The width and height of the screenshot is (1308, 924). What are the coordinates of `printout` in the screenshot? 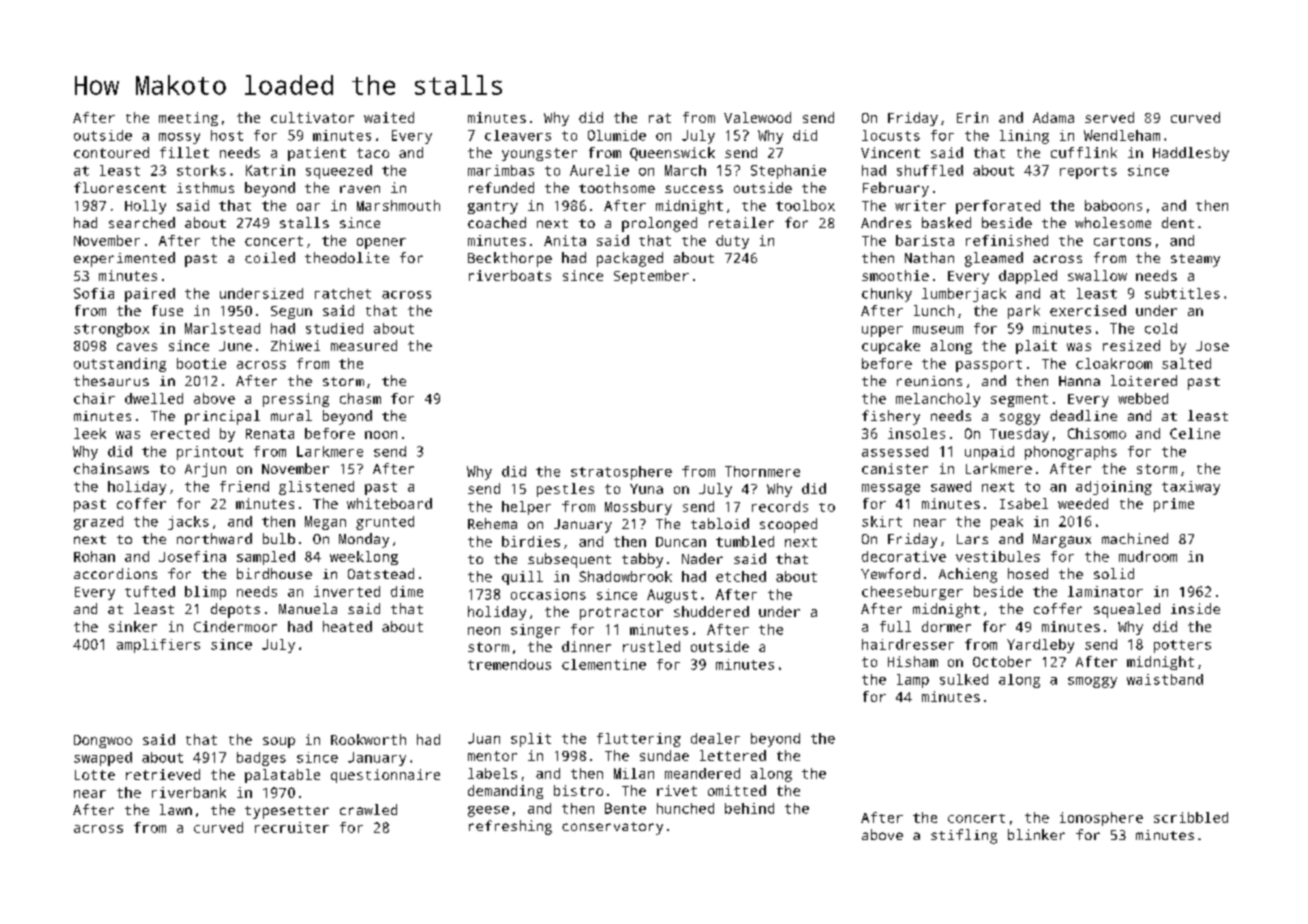 It's located at (210, 453).
